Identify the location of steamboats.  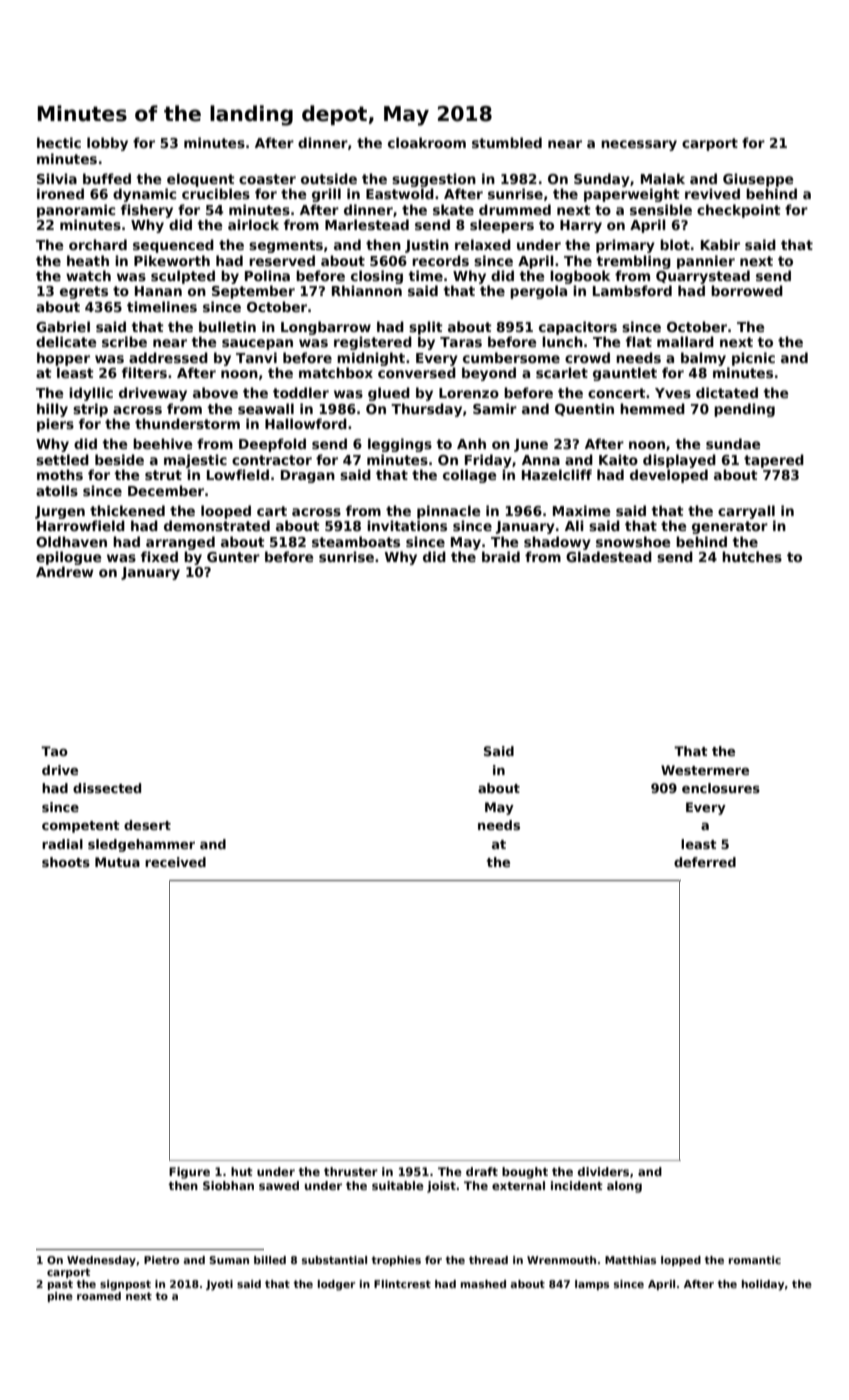
(356, 541).
